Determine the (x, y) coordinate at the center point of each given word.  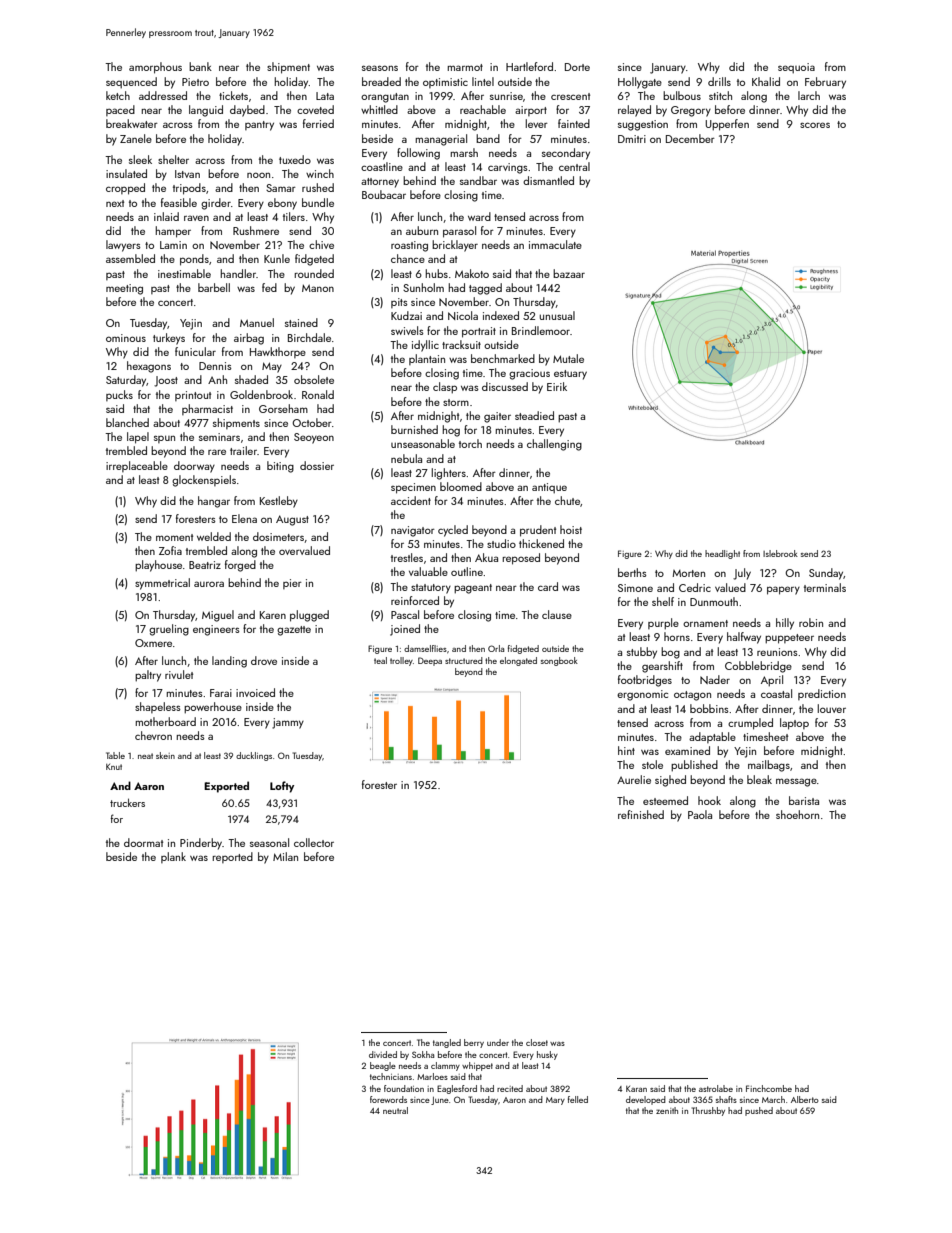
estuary (570, 375)
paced (120, 110)
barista (804, 800)
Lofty (282, 787)
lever (536, 123)
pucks (119, 395)
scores (815, 125)
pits (399, 303)
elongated (518, 661)
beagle (383, 1066)
